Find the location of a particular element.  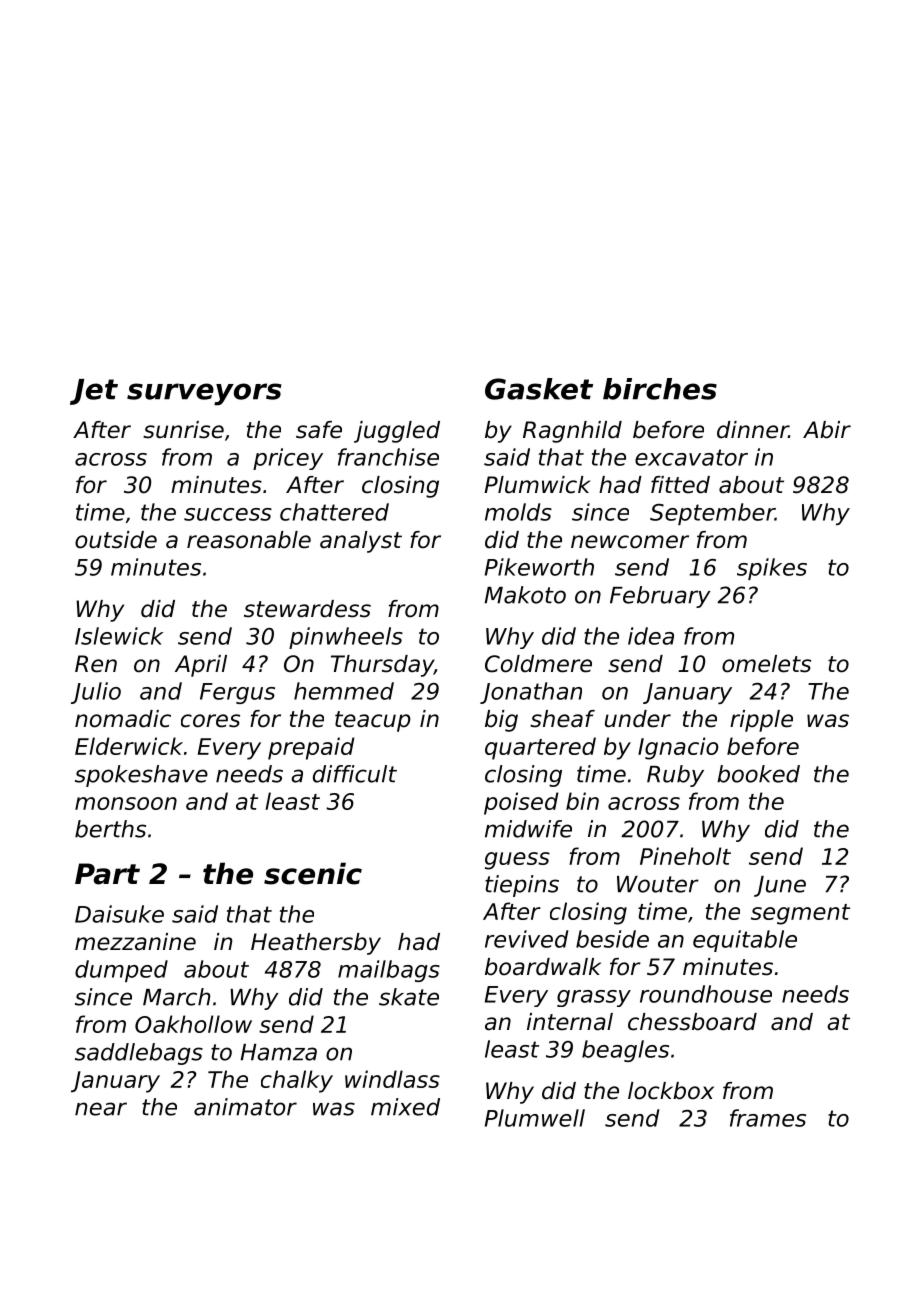

Pikeworth is located at coordinates (539, 567).
